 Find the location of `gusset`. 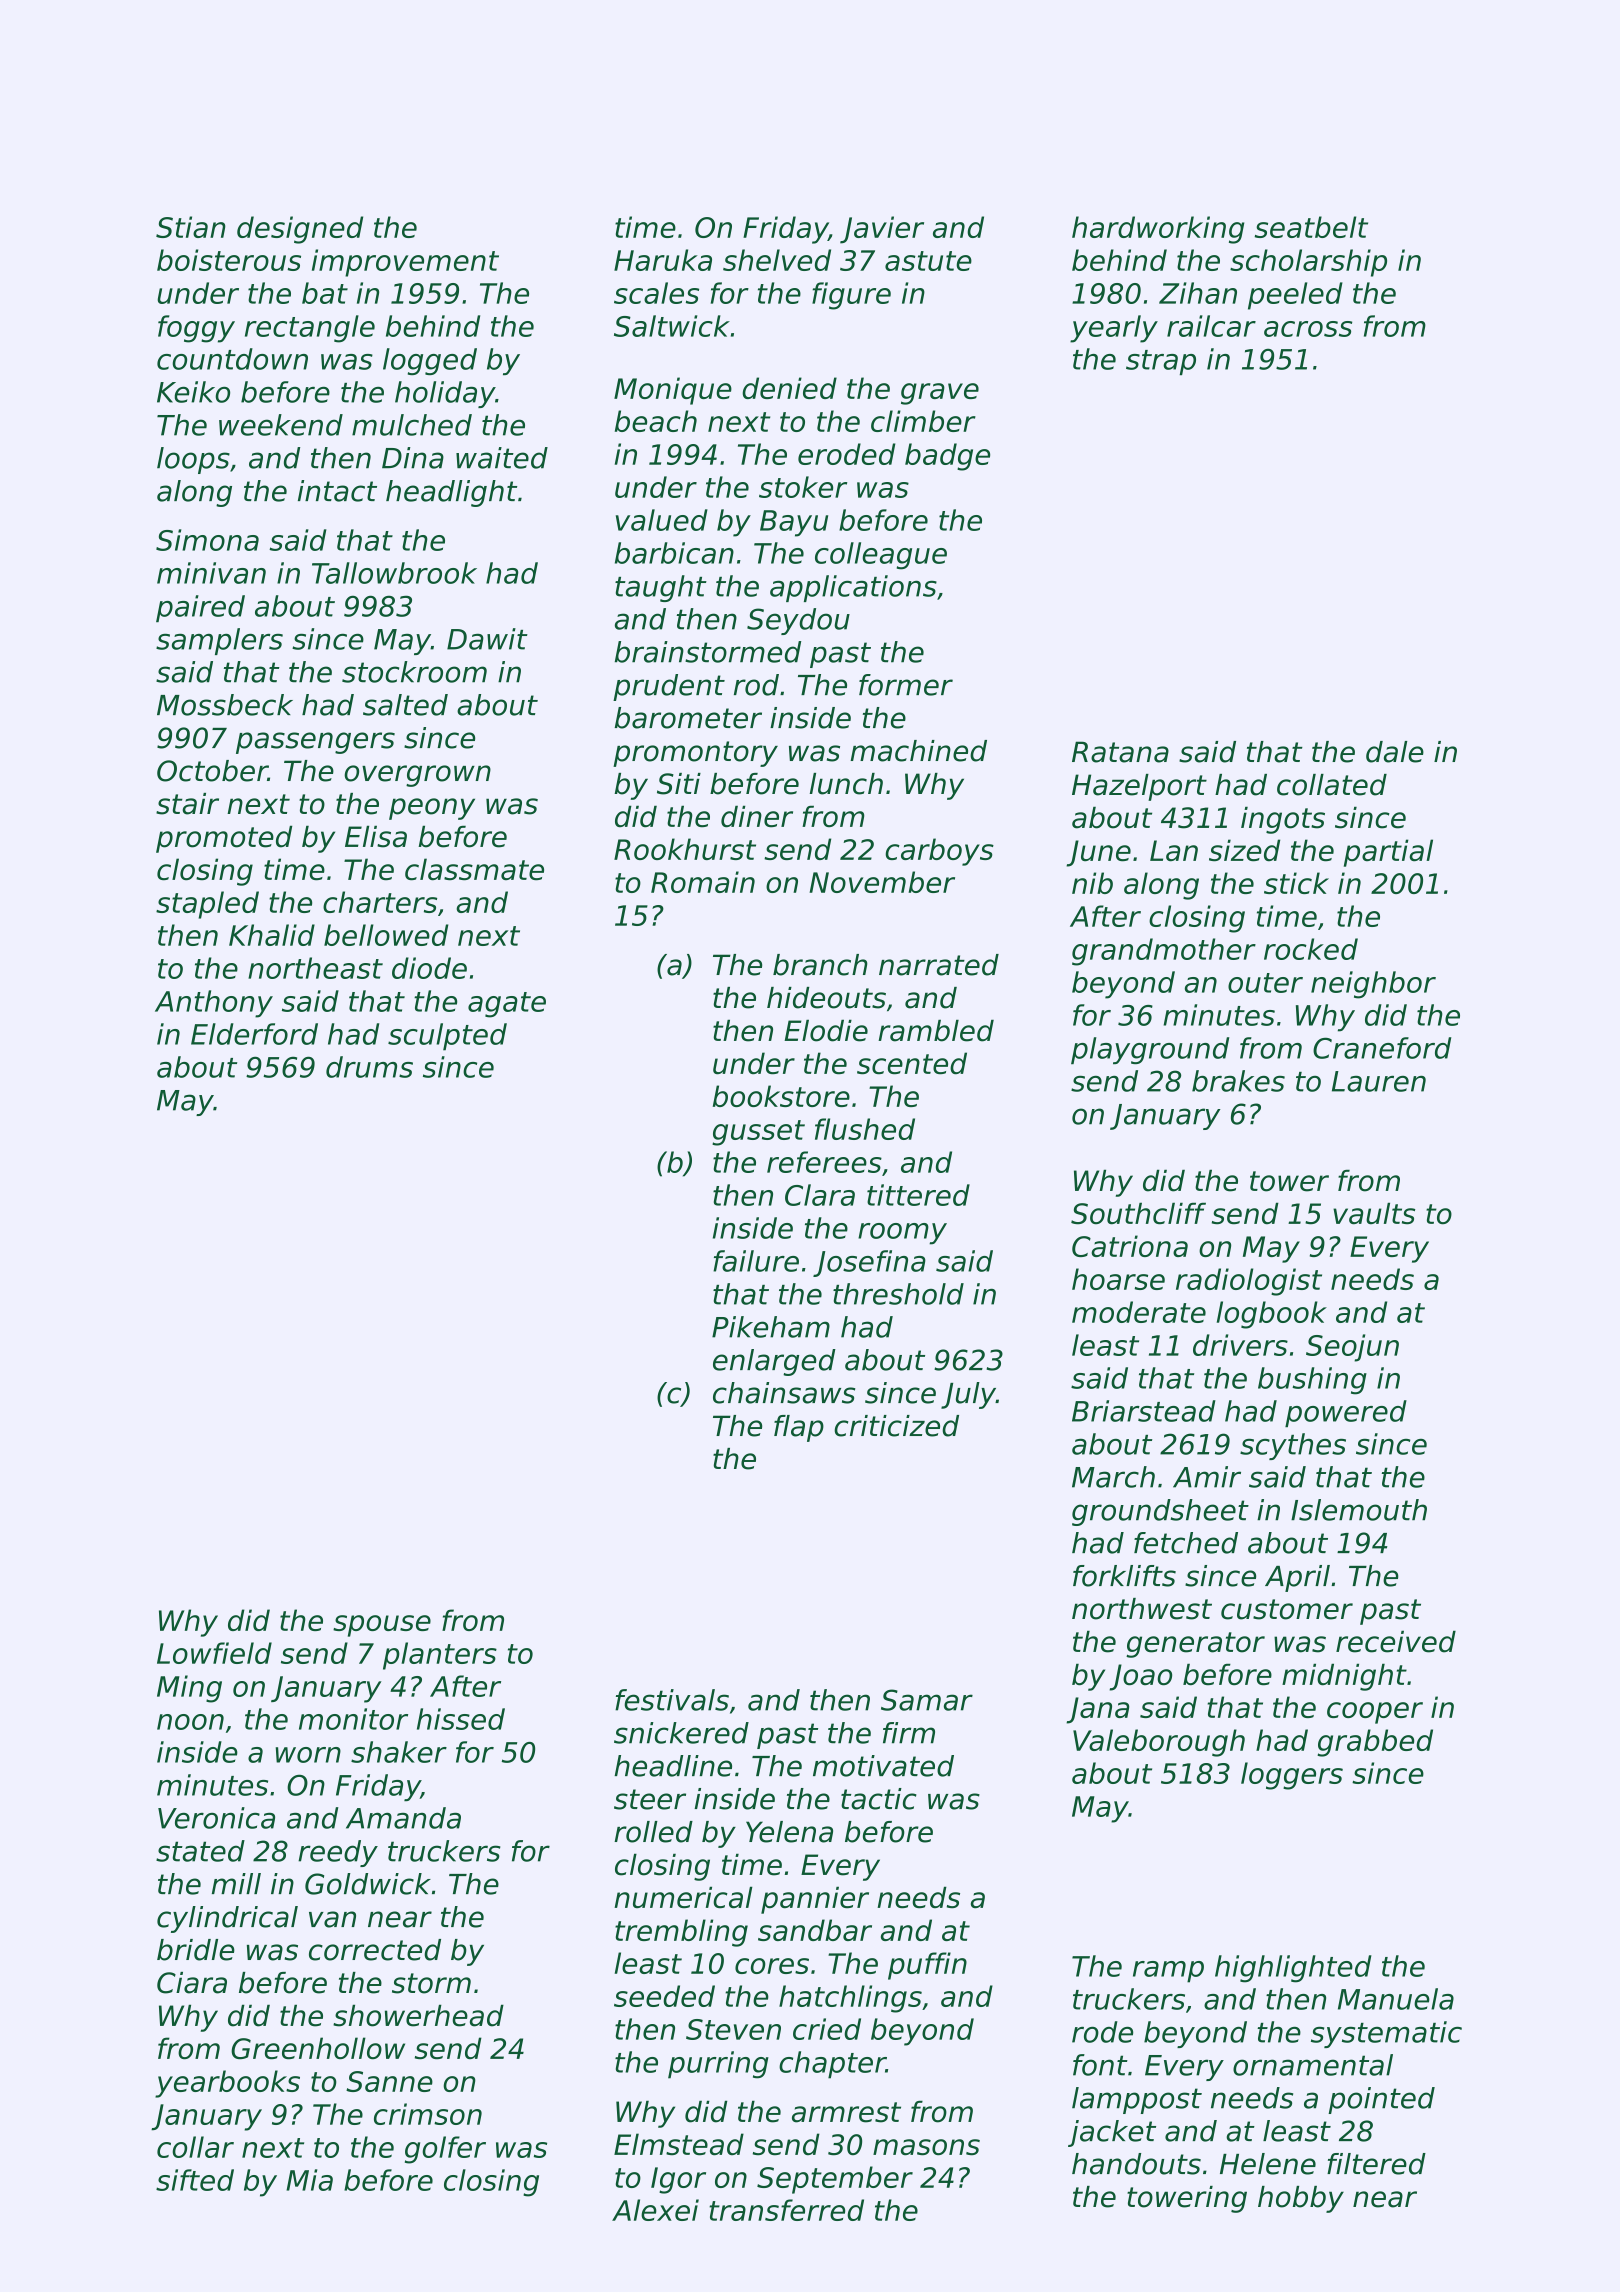

gusset is located at coordinates (758, 1133).
